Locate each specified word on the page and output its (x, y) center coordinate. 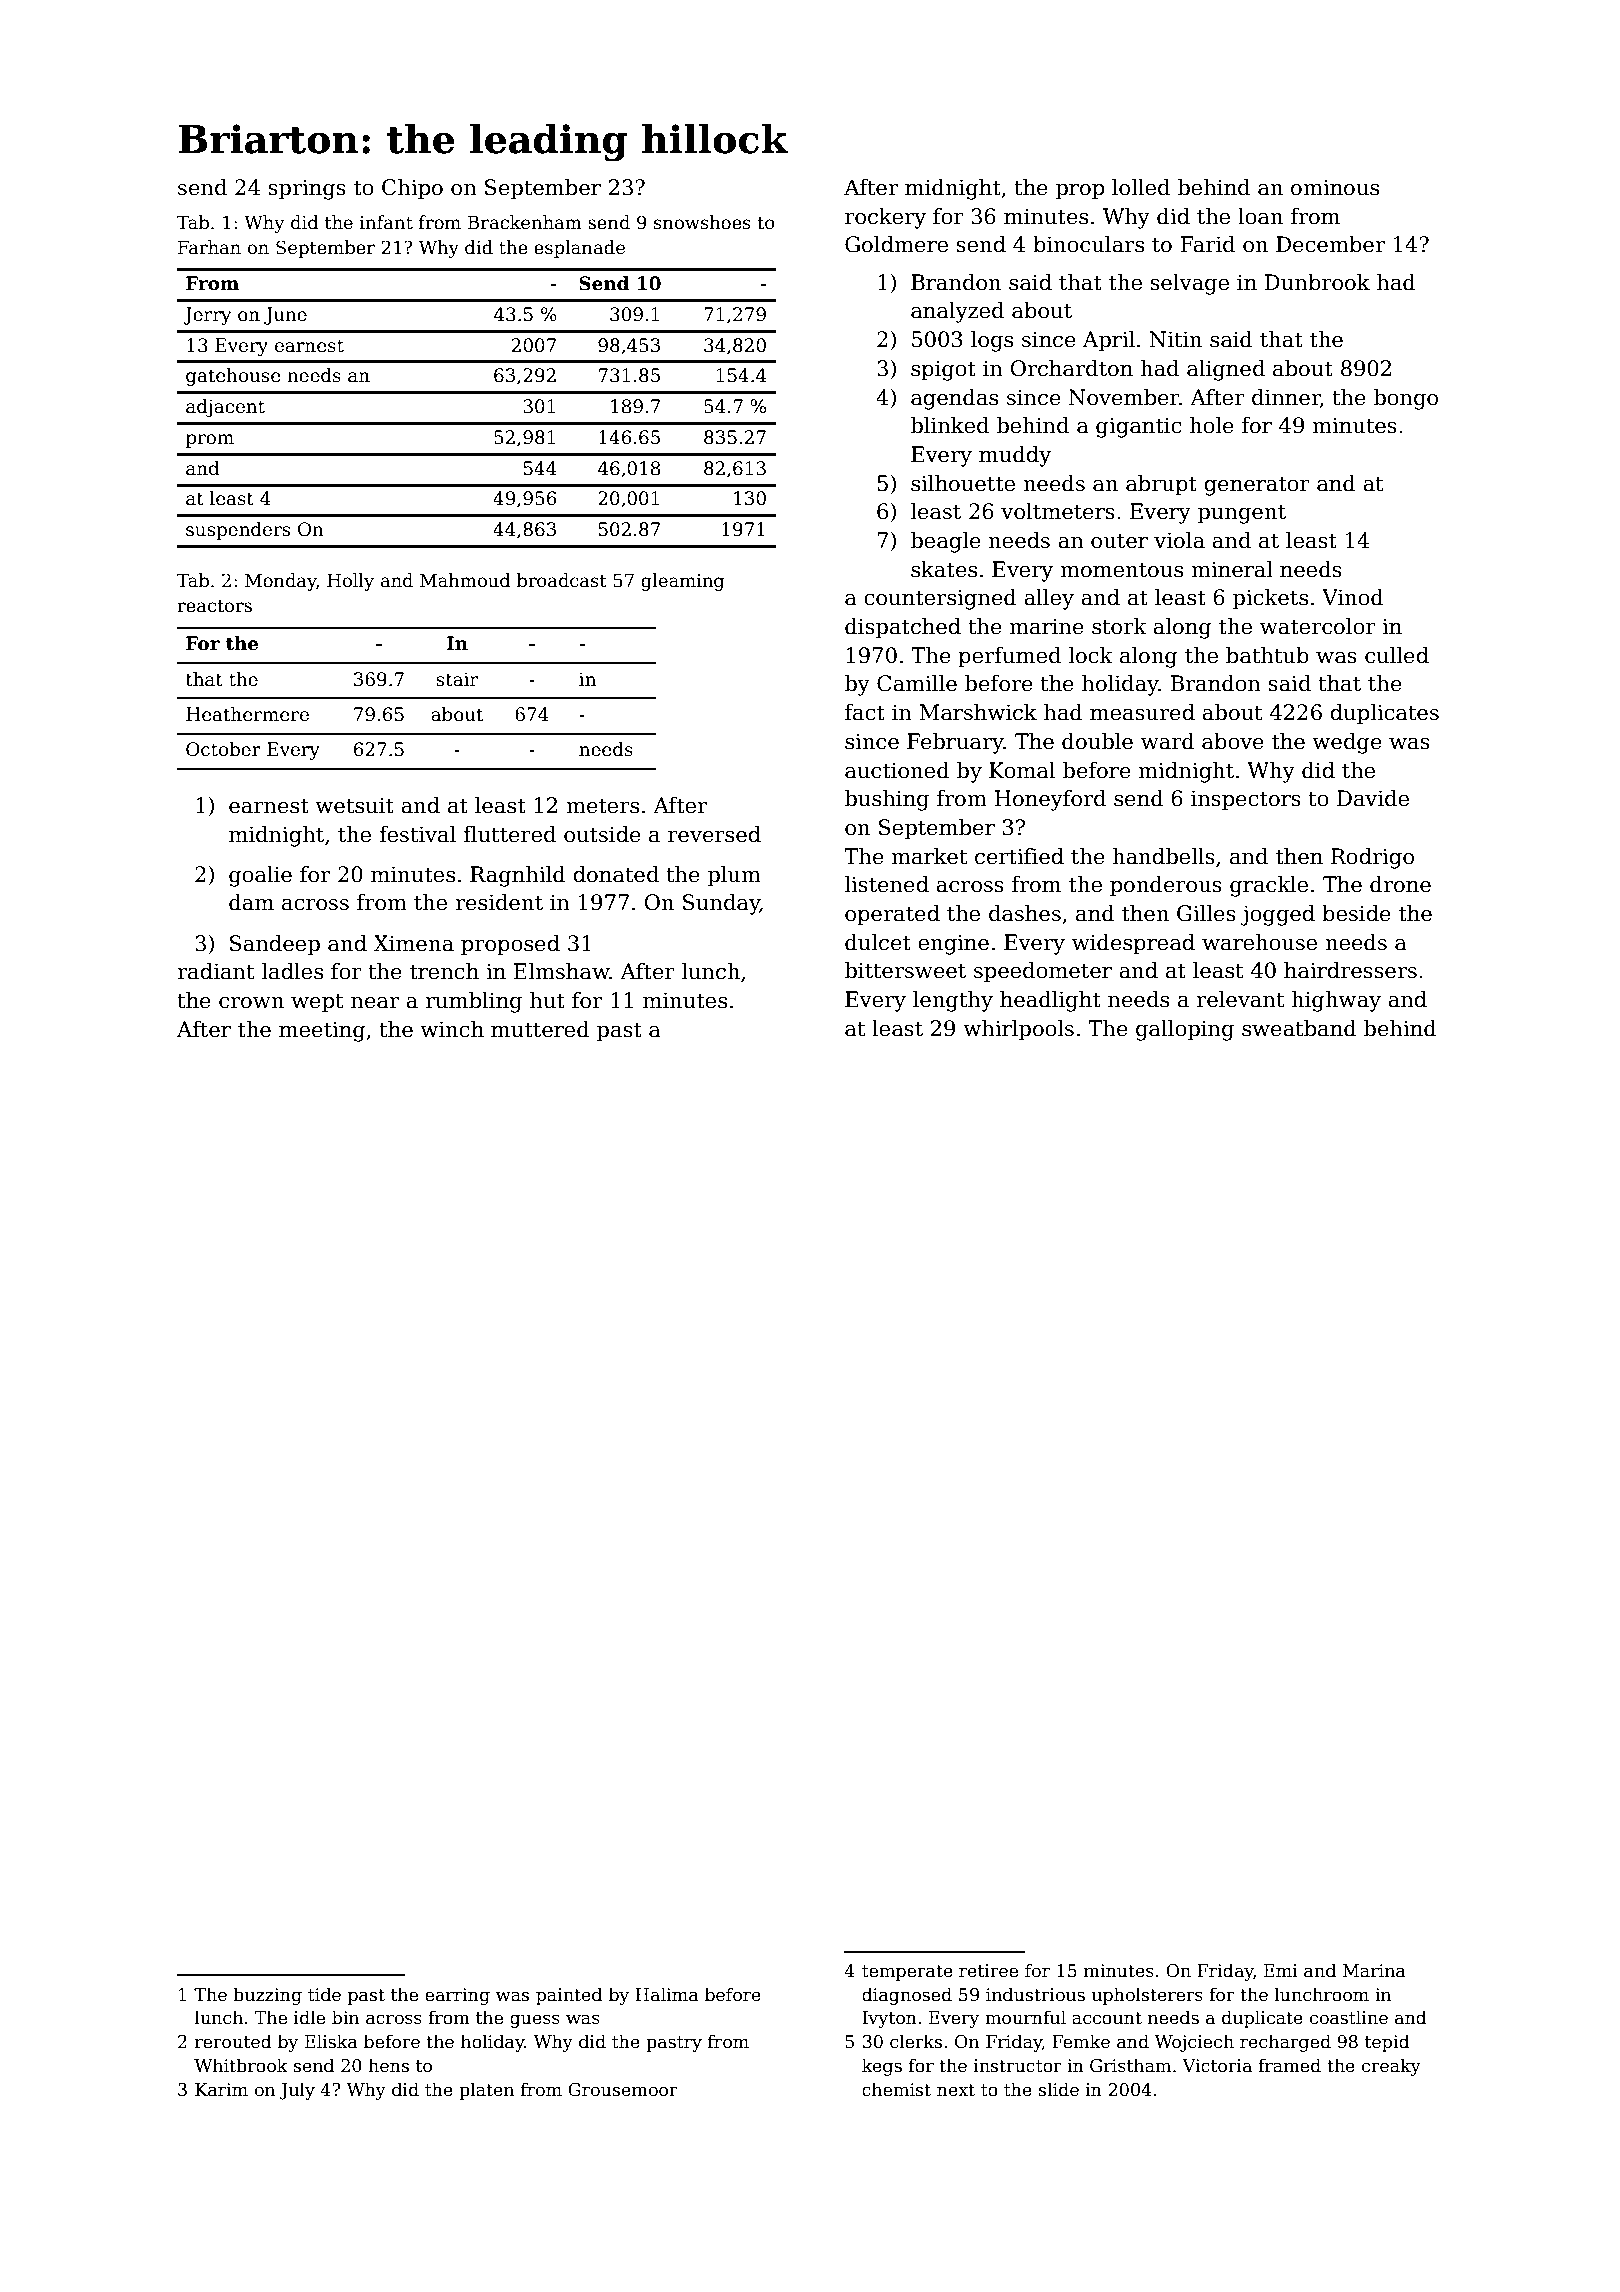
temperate (907, 1973)
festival (417, 834)
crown (251, 1003)
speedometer (1043, 972)
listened (887, 884)
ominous (1335, 187)
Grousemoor (623, 2090)
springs (307, 189)
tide (324, 1994)
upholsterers (1147, 1996)
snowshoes (702, 222)
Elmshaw (561, 971)
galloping (1185, 1030)
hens (388, 2065)
